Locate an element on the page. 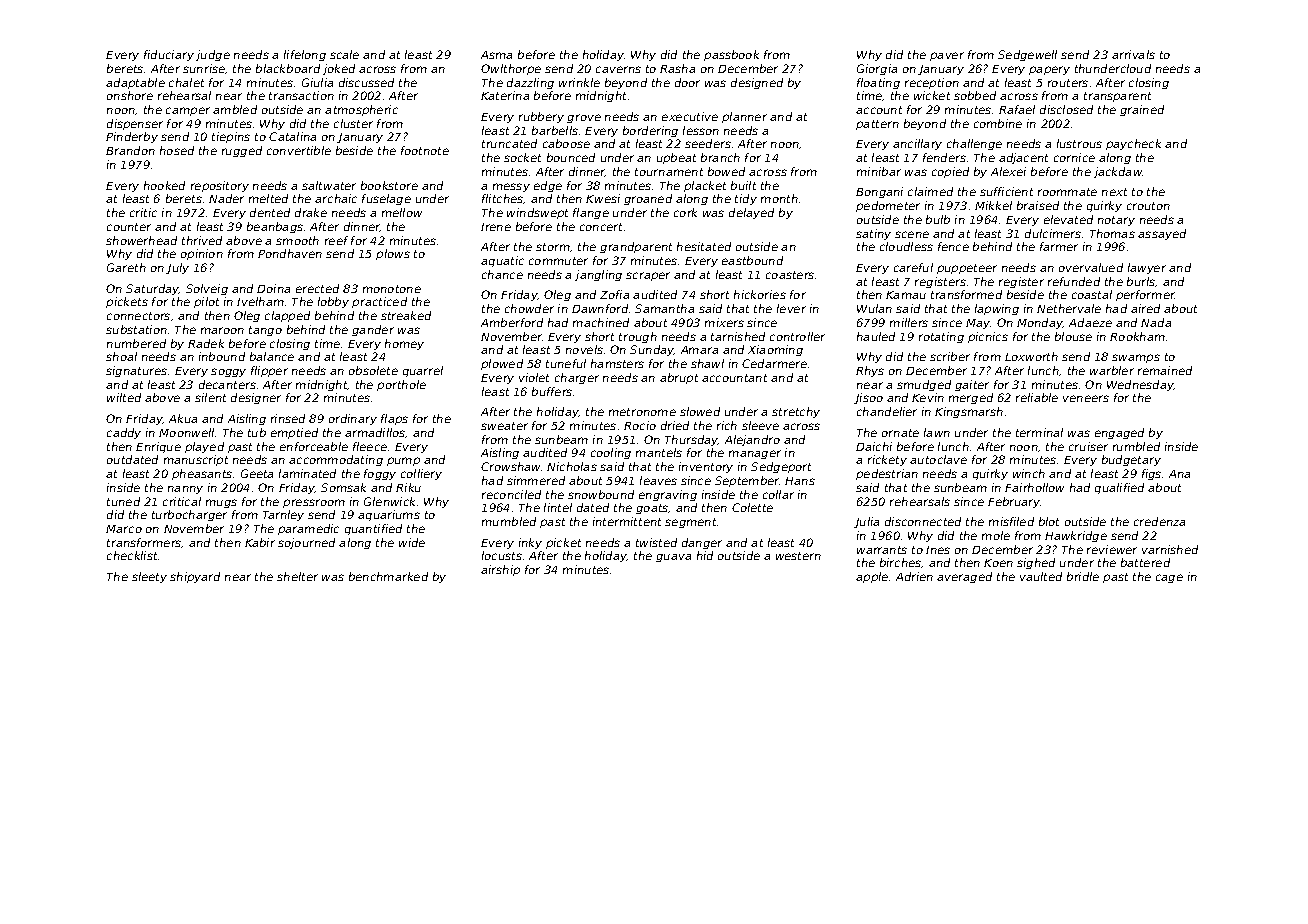  abrupt is located at coordinates (679, 378).
